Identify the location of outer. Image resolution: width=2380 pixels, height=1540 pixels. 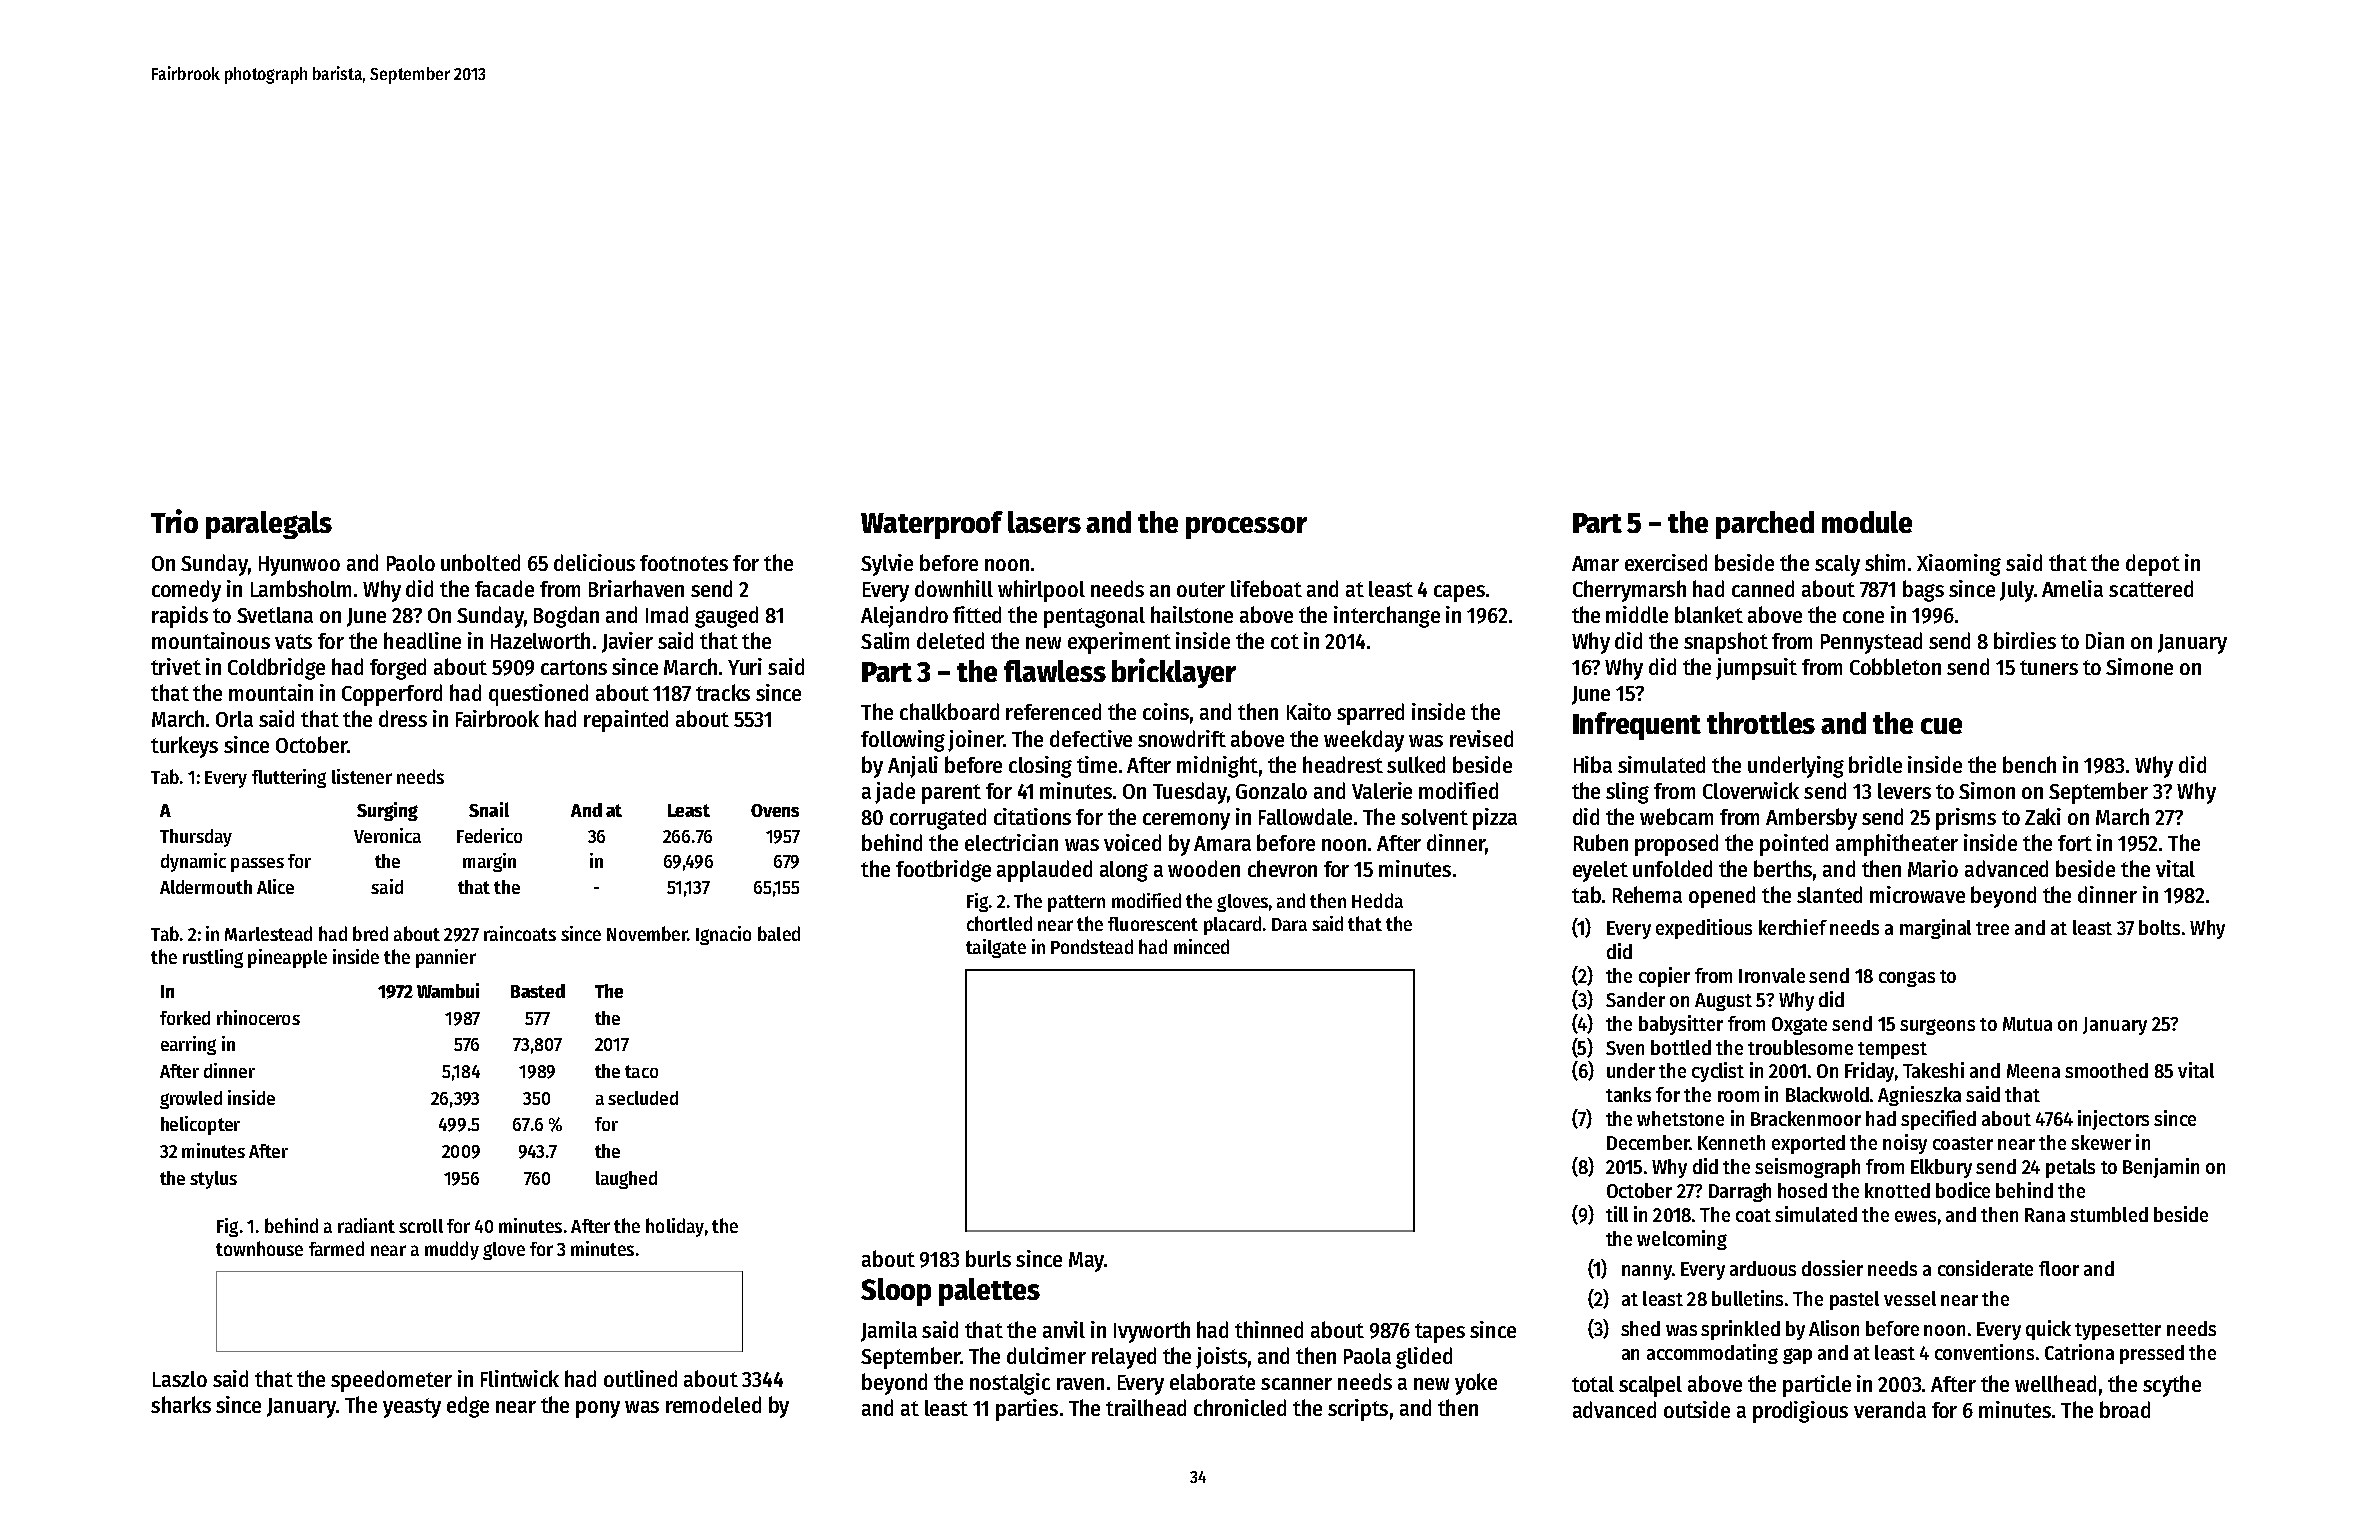
(1201, 589).
